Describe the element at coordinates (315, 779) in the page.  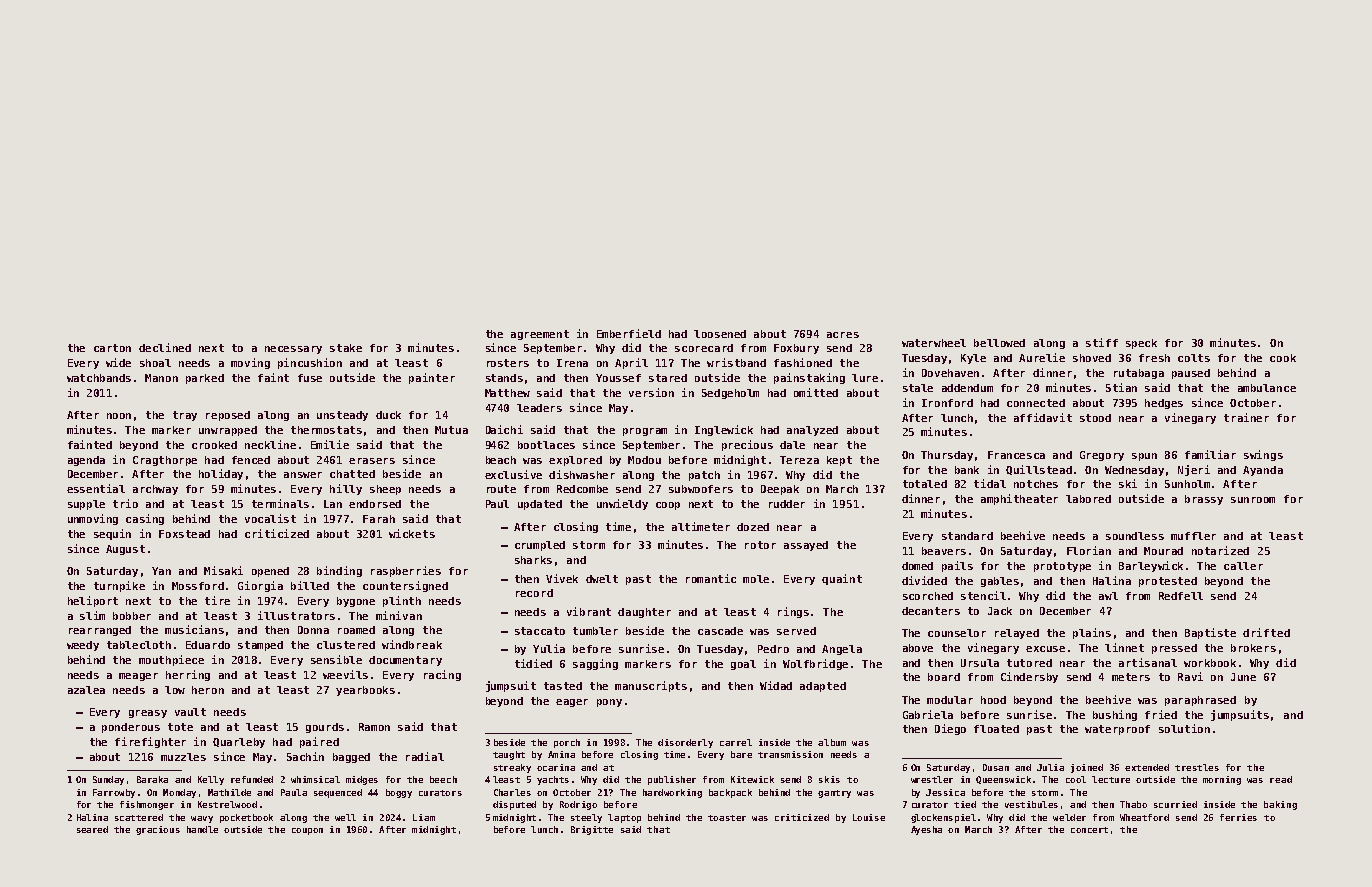
I see `whimsical` at that location.
